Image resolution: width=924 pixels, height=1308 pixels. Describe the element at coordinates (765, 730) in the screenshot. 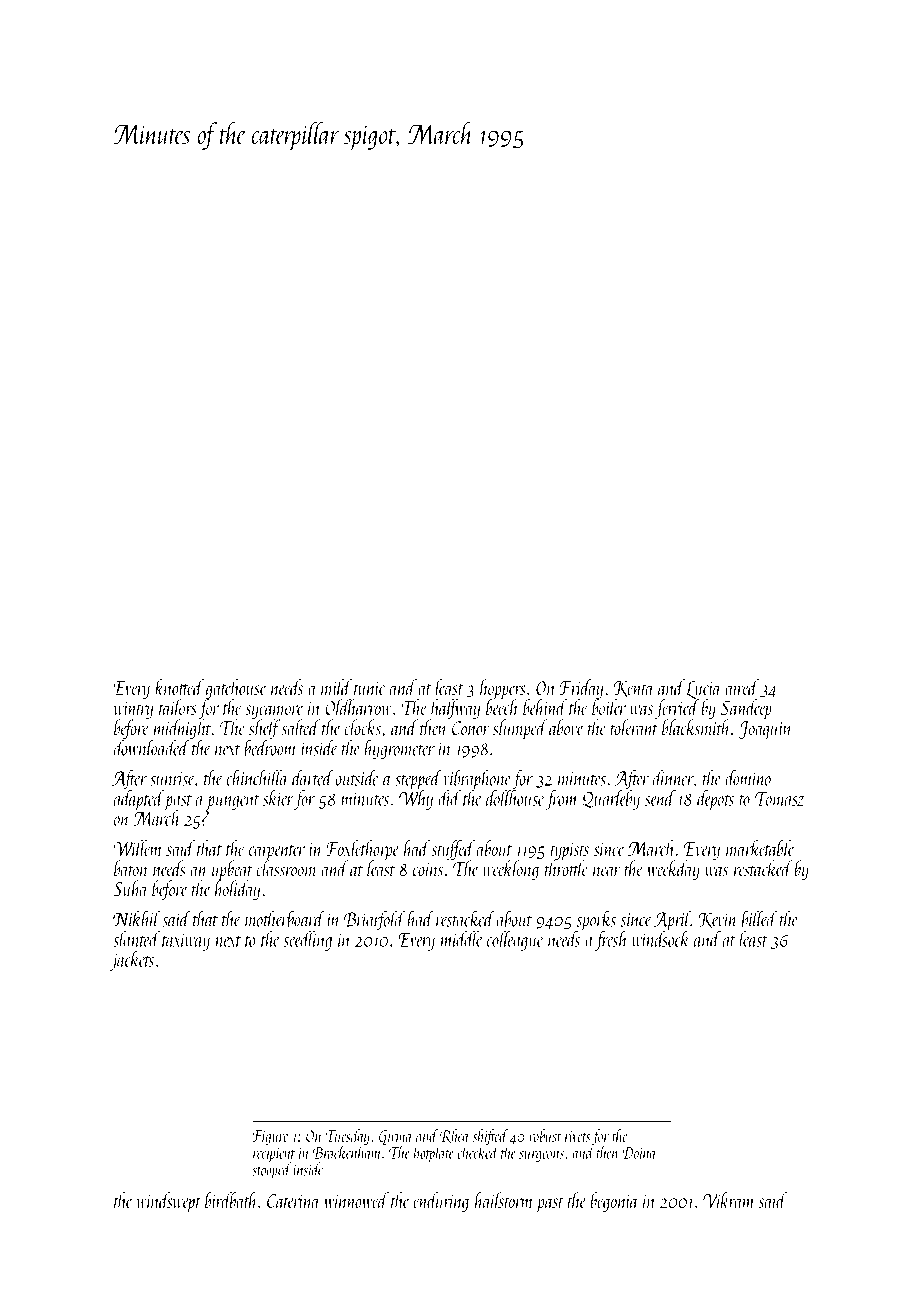

I see `Joaquin` at that location.
